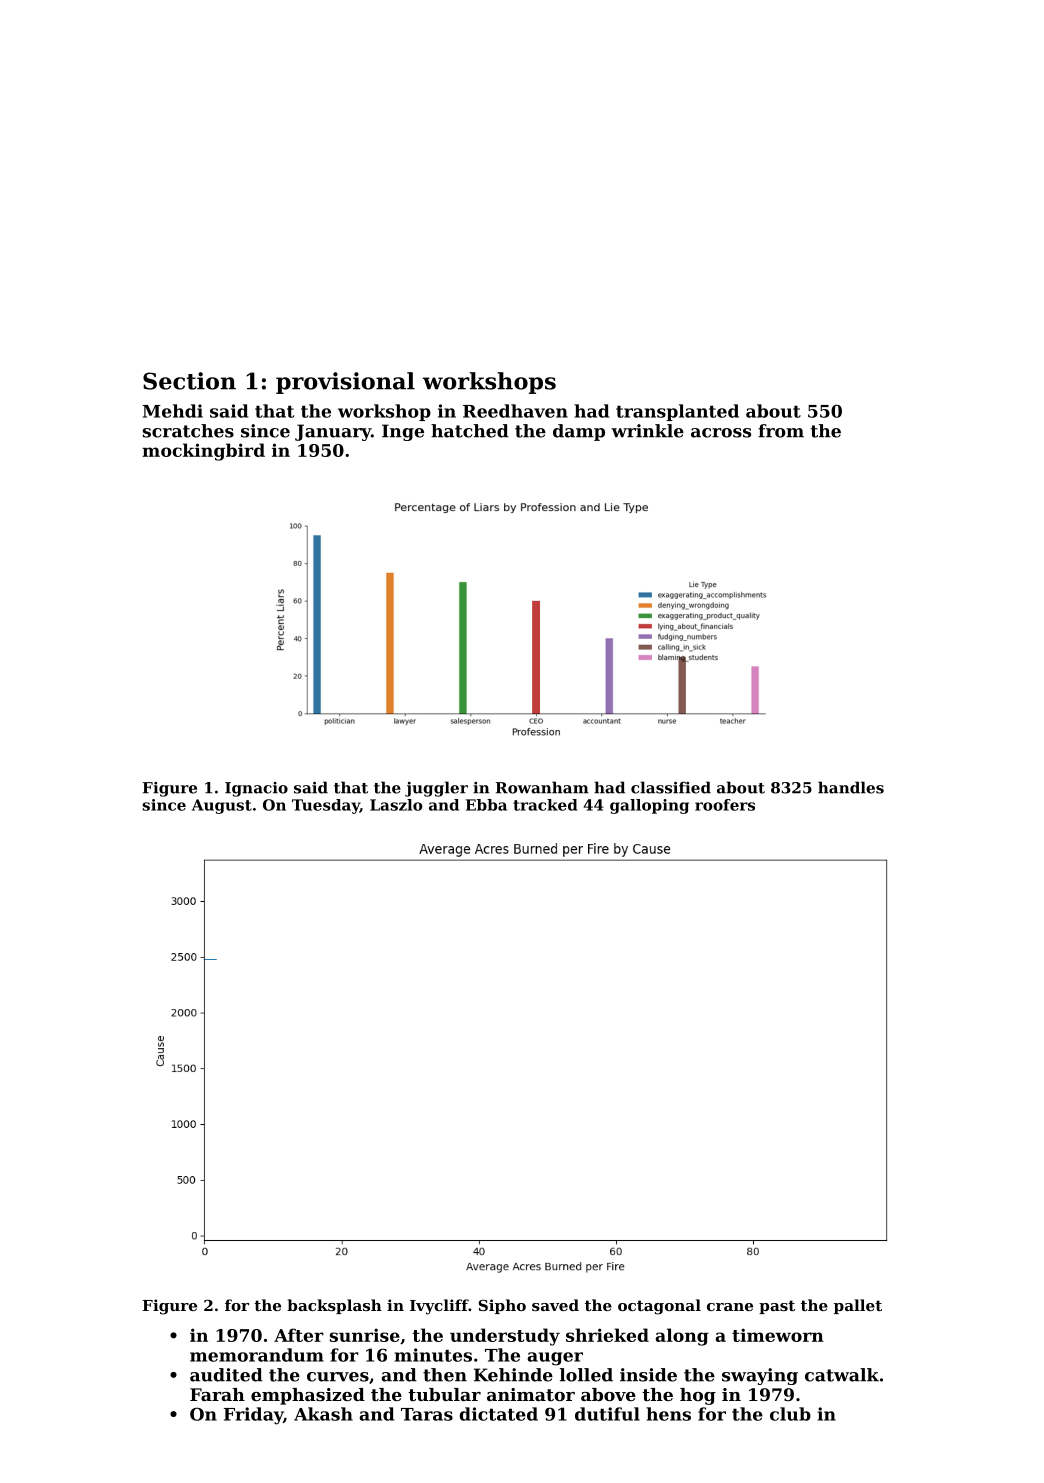 The height and width of the screenshot is (1483, 1044). I want to click on handles, so click(851, 787).
